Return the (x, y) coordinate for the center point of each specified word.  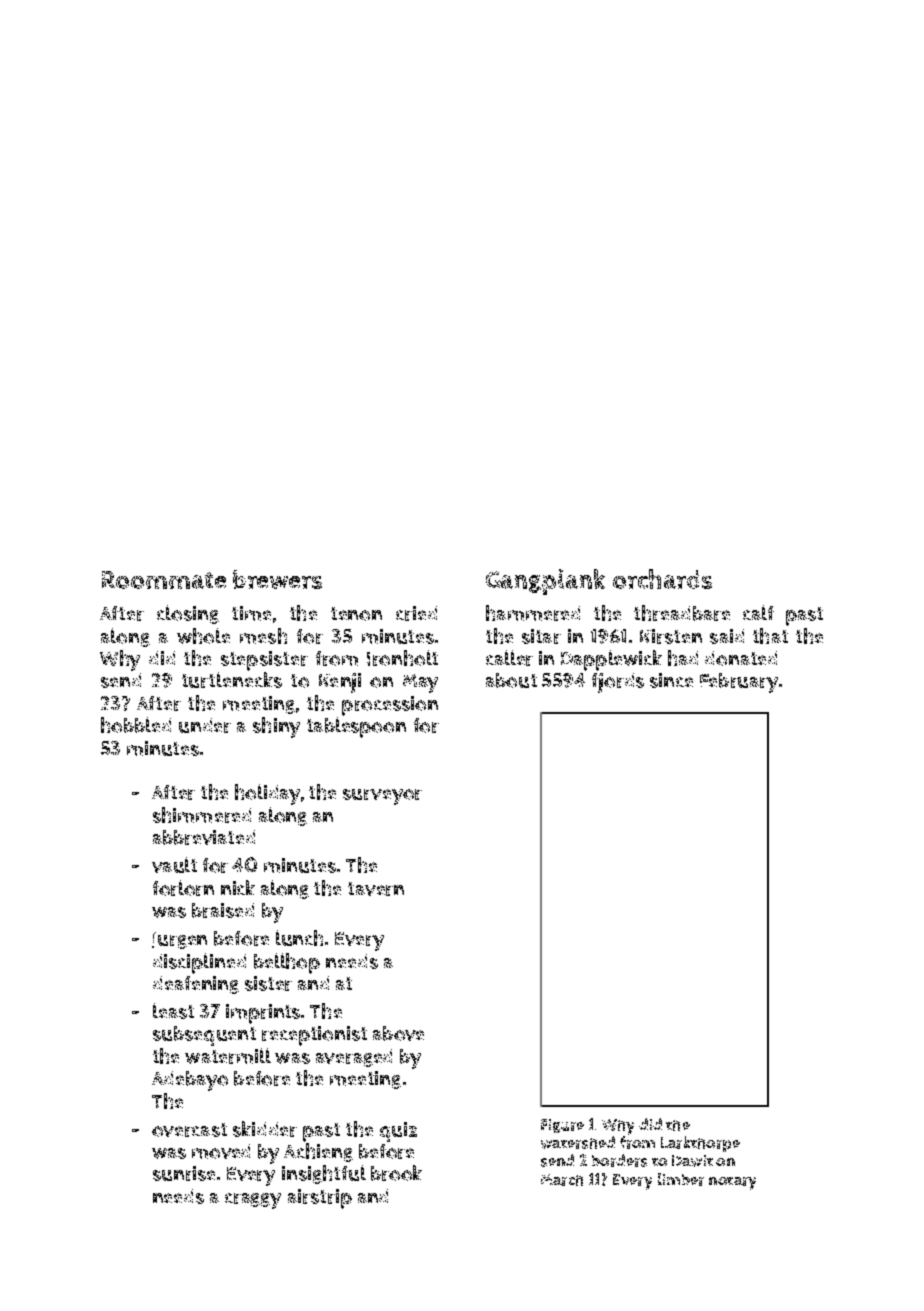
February (739, 683)
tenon (356, 614)
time (251, 613)
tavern (376, 889)
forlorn (183, 888)
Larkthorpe (700, 1144)
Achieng (318, 1152)
